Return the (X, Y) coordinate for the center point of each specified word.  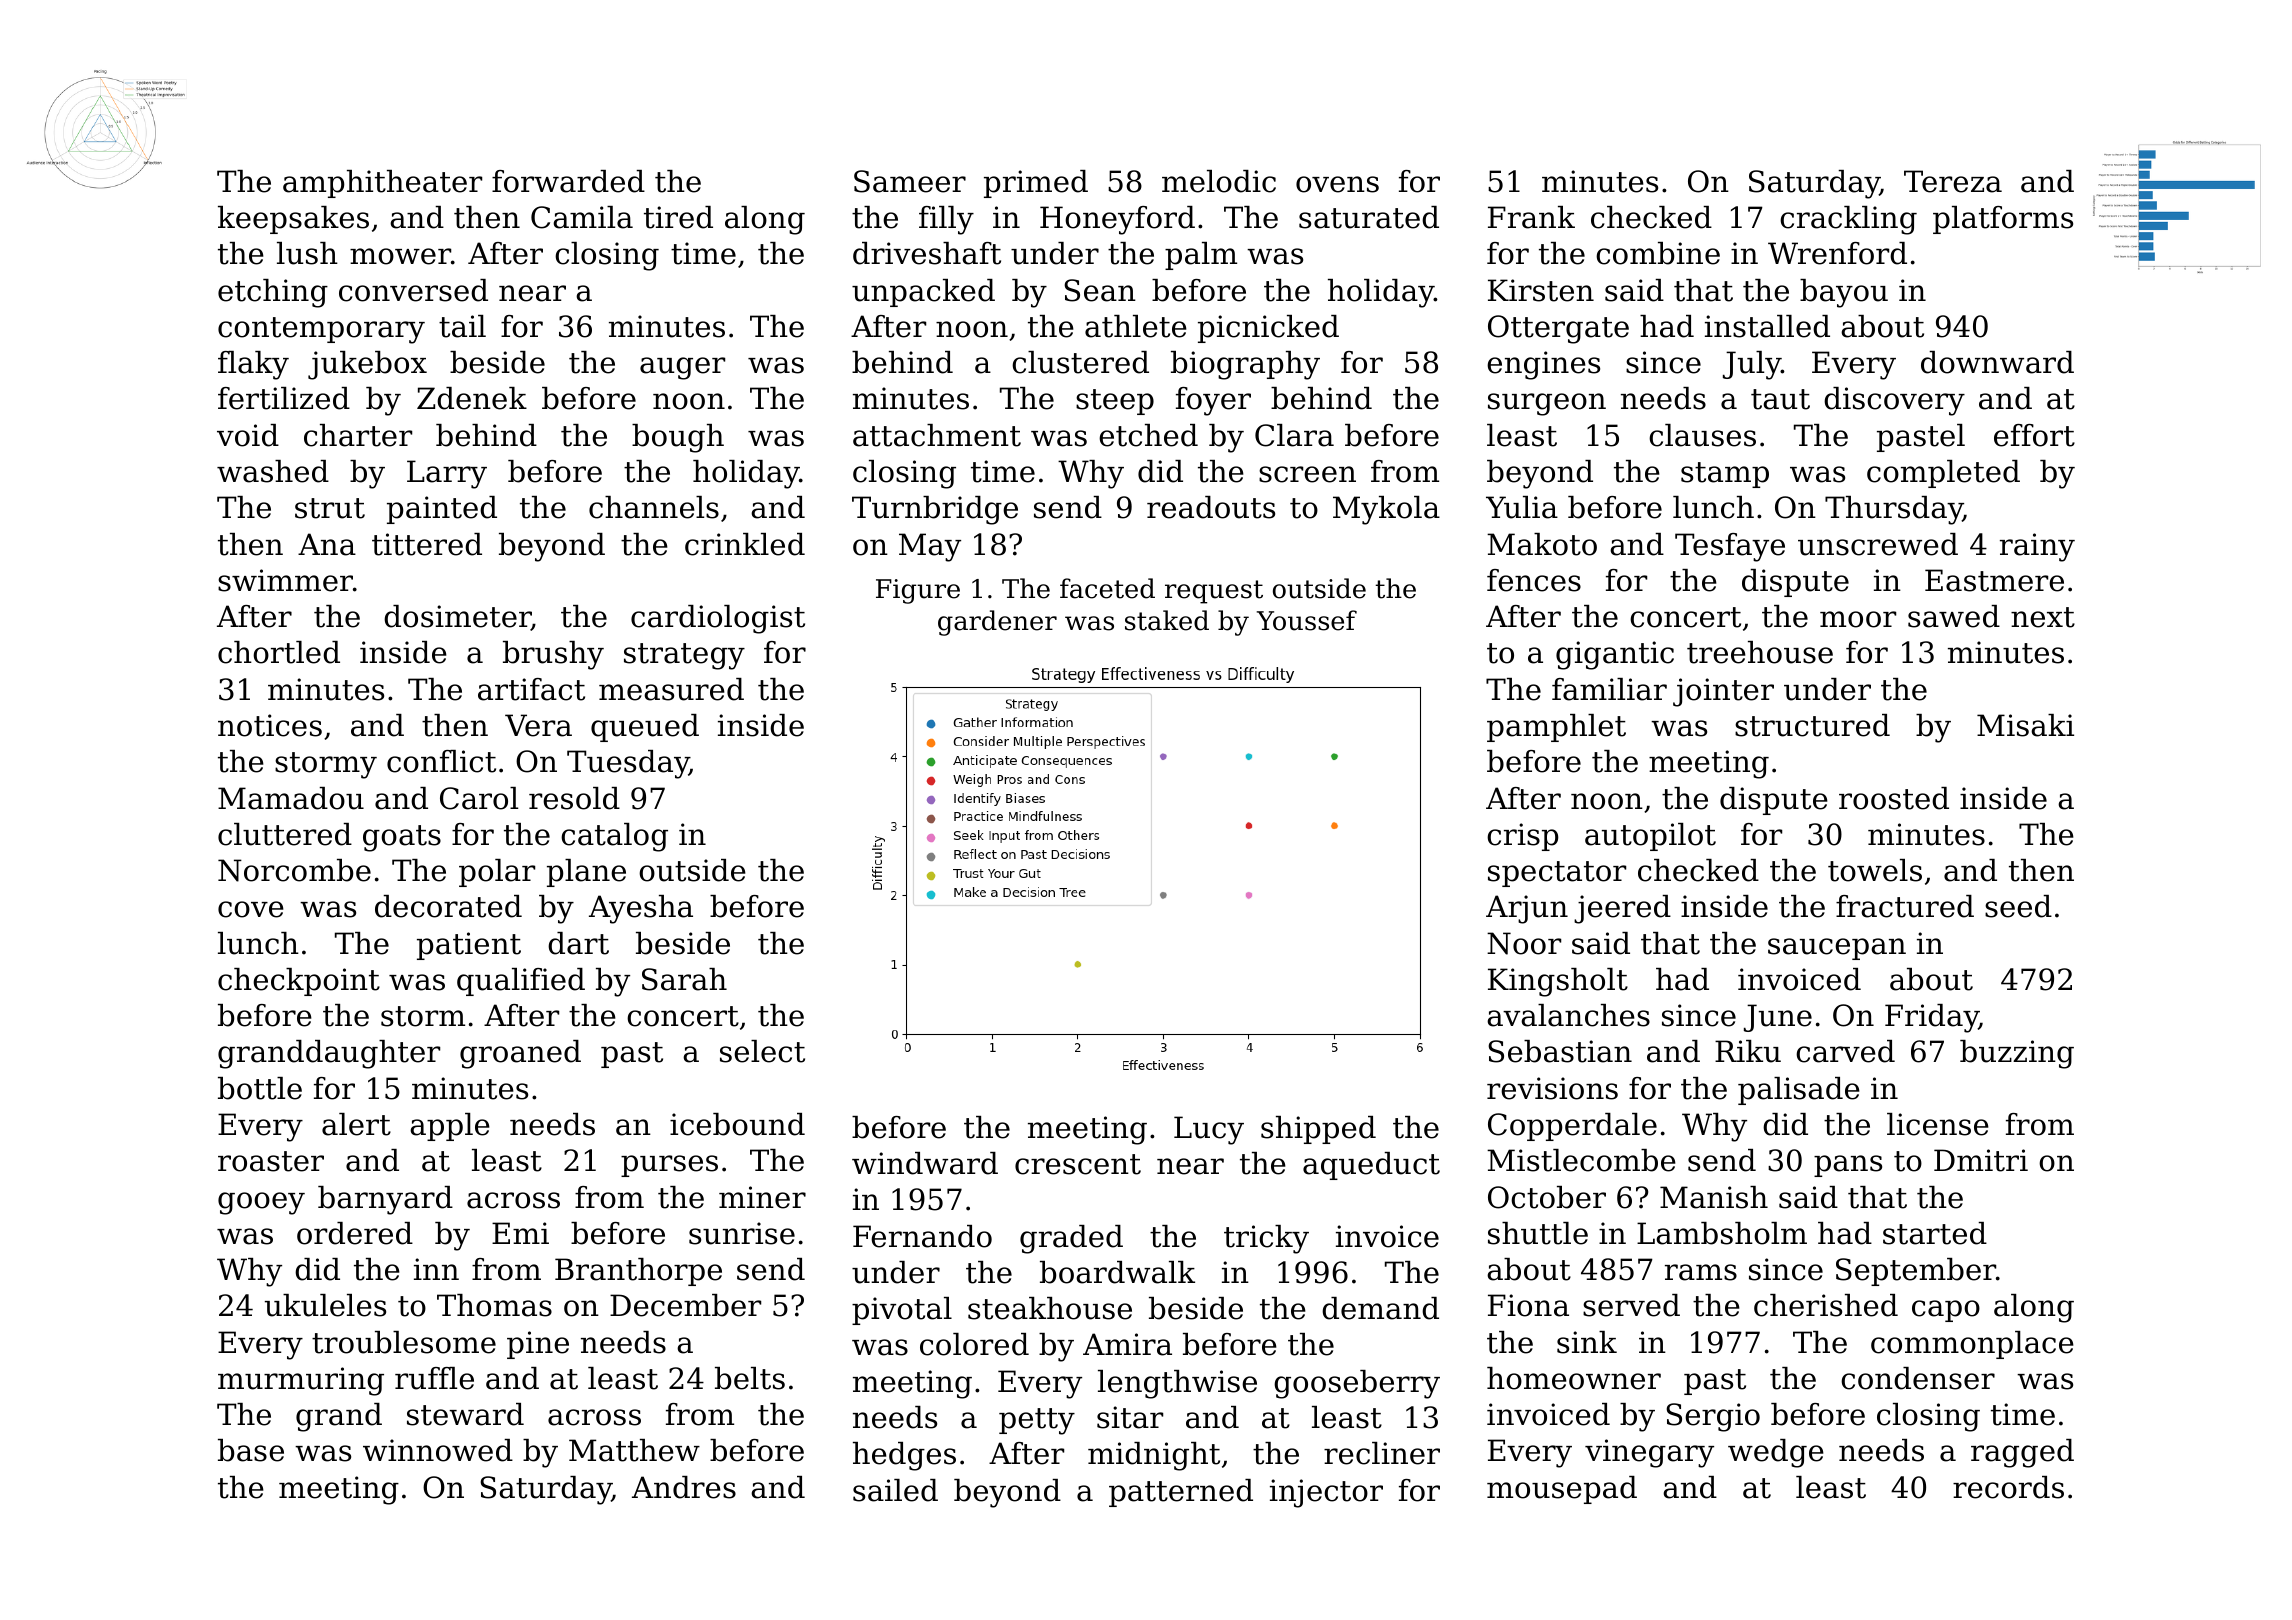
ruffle (434, 1378)
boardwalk (1117, 1272)
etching (273, 293)
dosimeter (457, 618)
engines (1543, 365)
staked (1167, 620)
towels (1875, 870)
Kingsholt (1558, 982)
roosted (1894, 798)
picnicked (1268, 329)
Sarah (684, 979)
